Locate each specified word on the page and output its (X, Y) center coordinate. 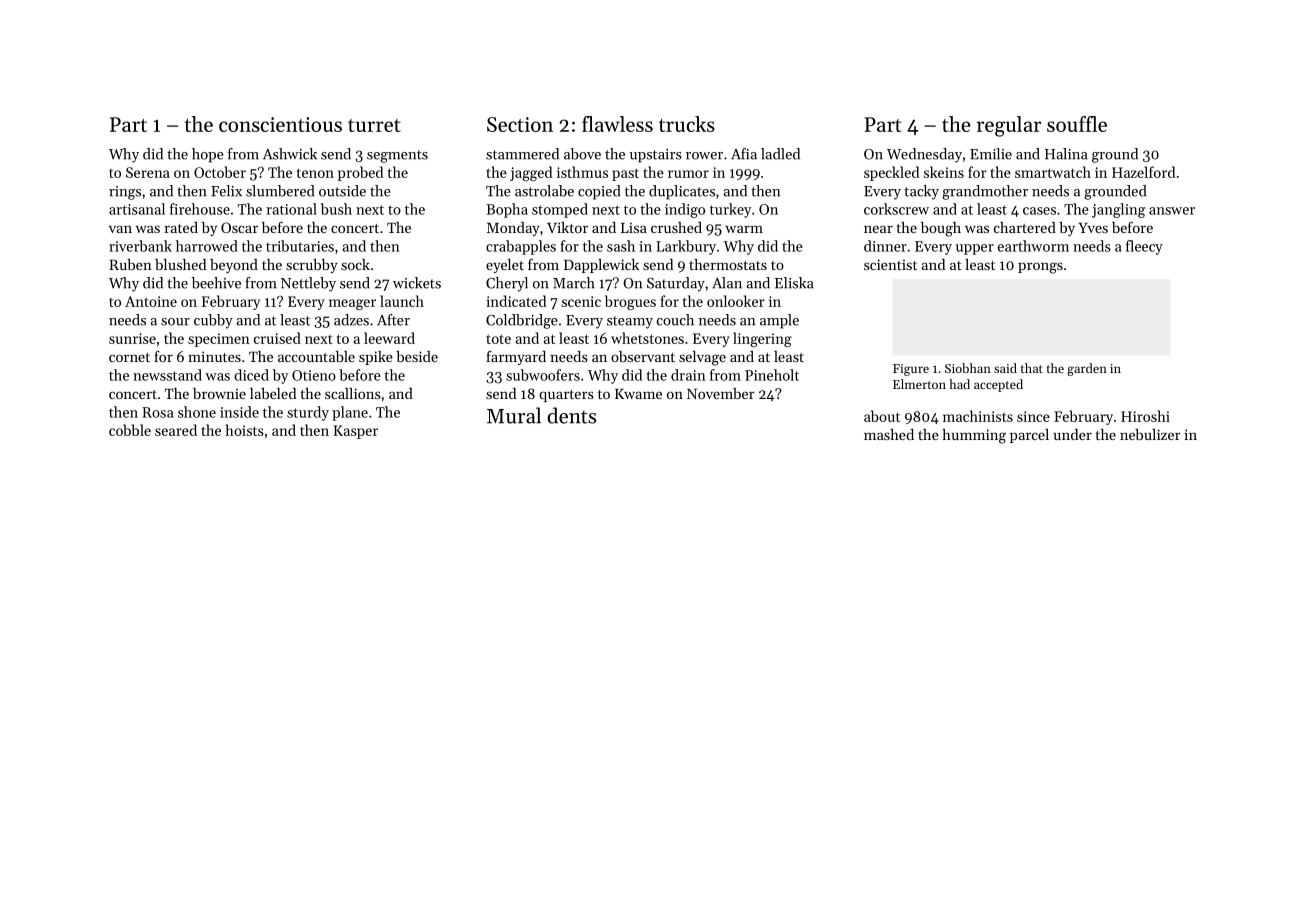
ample (779, 321)
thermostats (728, 264)
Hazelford (1143, 172)
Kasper (355, 432)
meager (352, 304)
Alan (727, 283)
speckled (891, 173)
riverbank (140, 246)
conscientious (280, 124)
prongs (1040, 268)
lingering (762, 339)
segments (397, 156)
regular (1009, 126)
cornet (129, 357)
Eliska (794, 283)
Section (520, 124)
